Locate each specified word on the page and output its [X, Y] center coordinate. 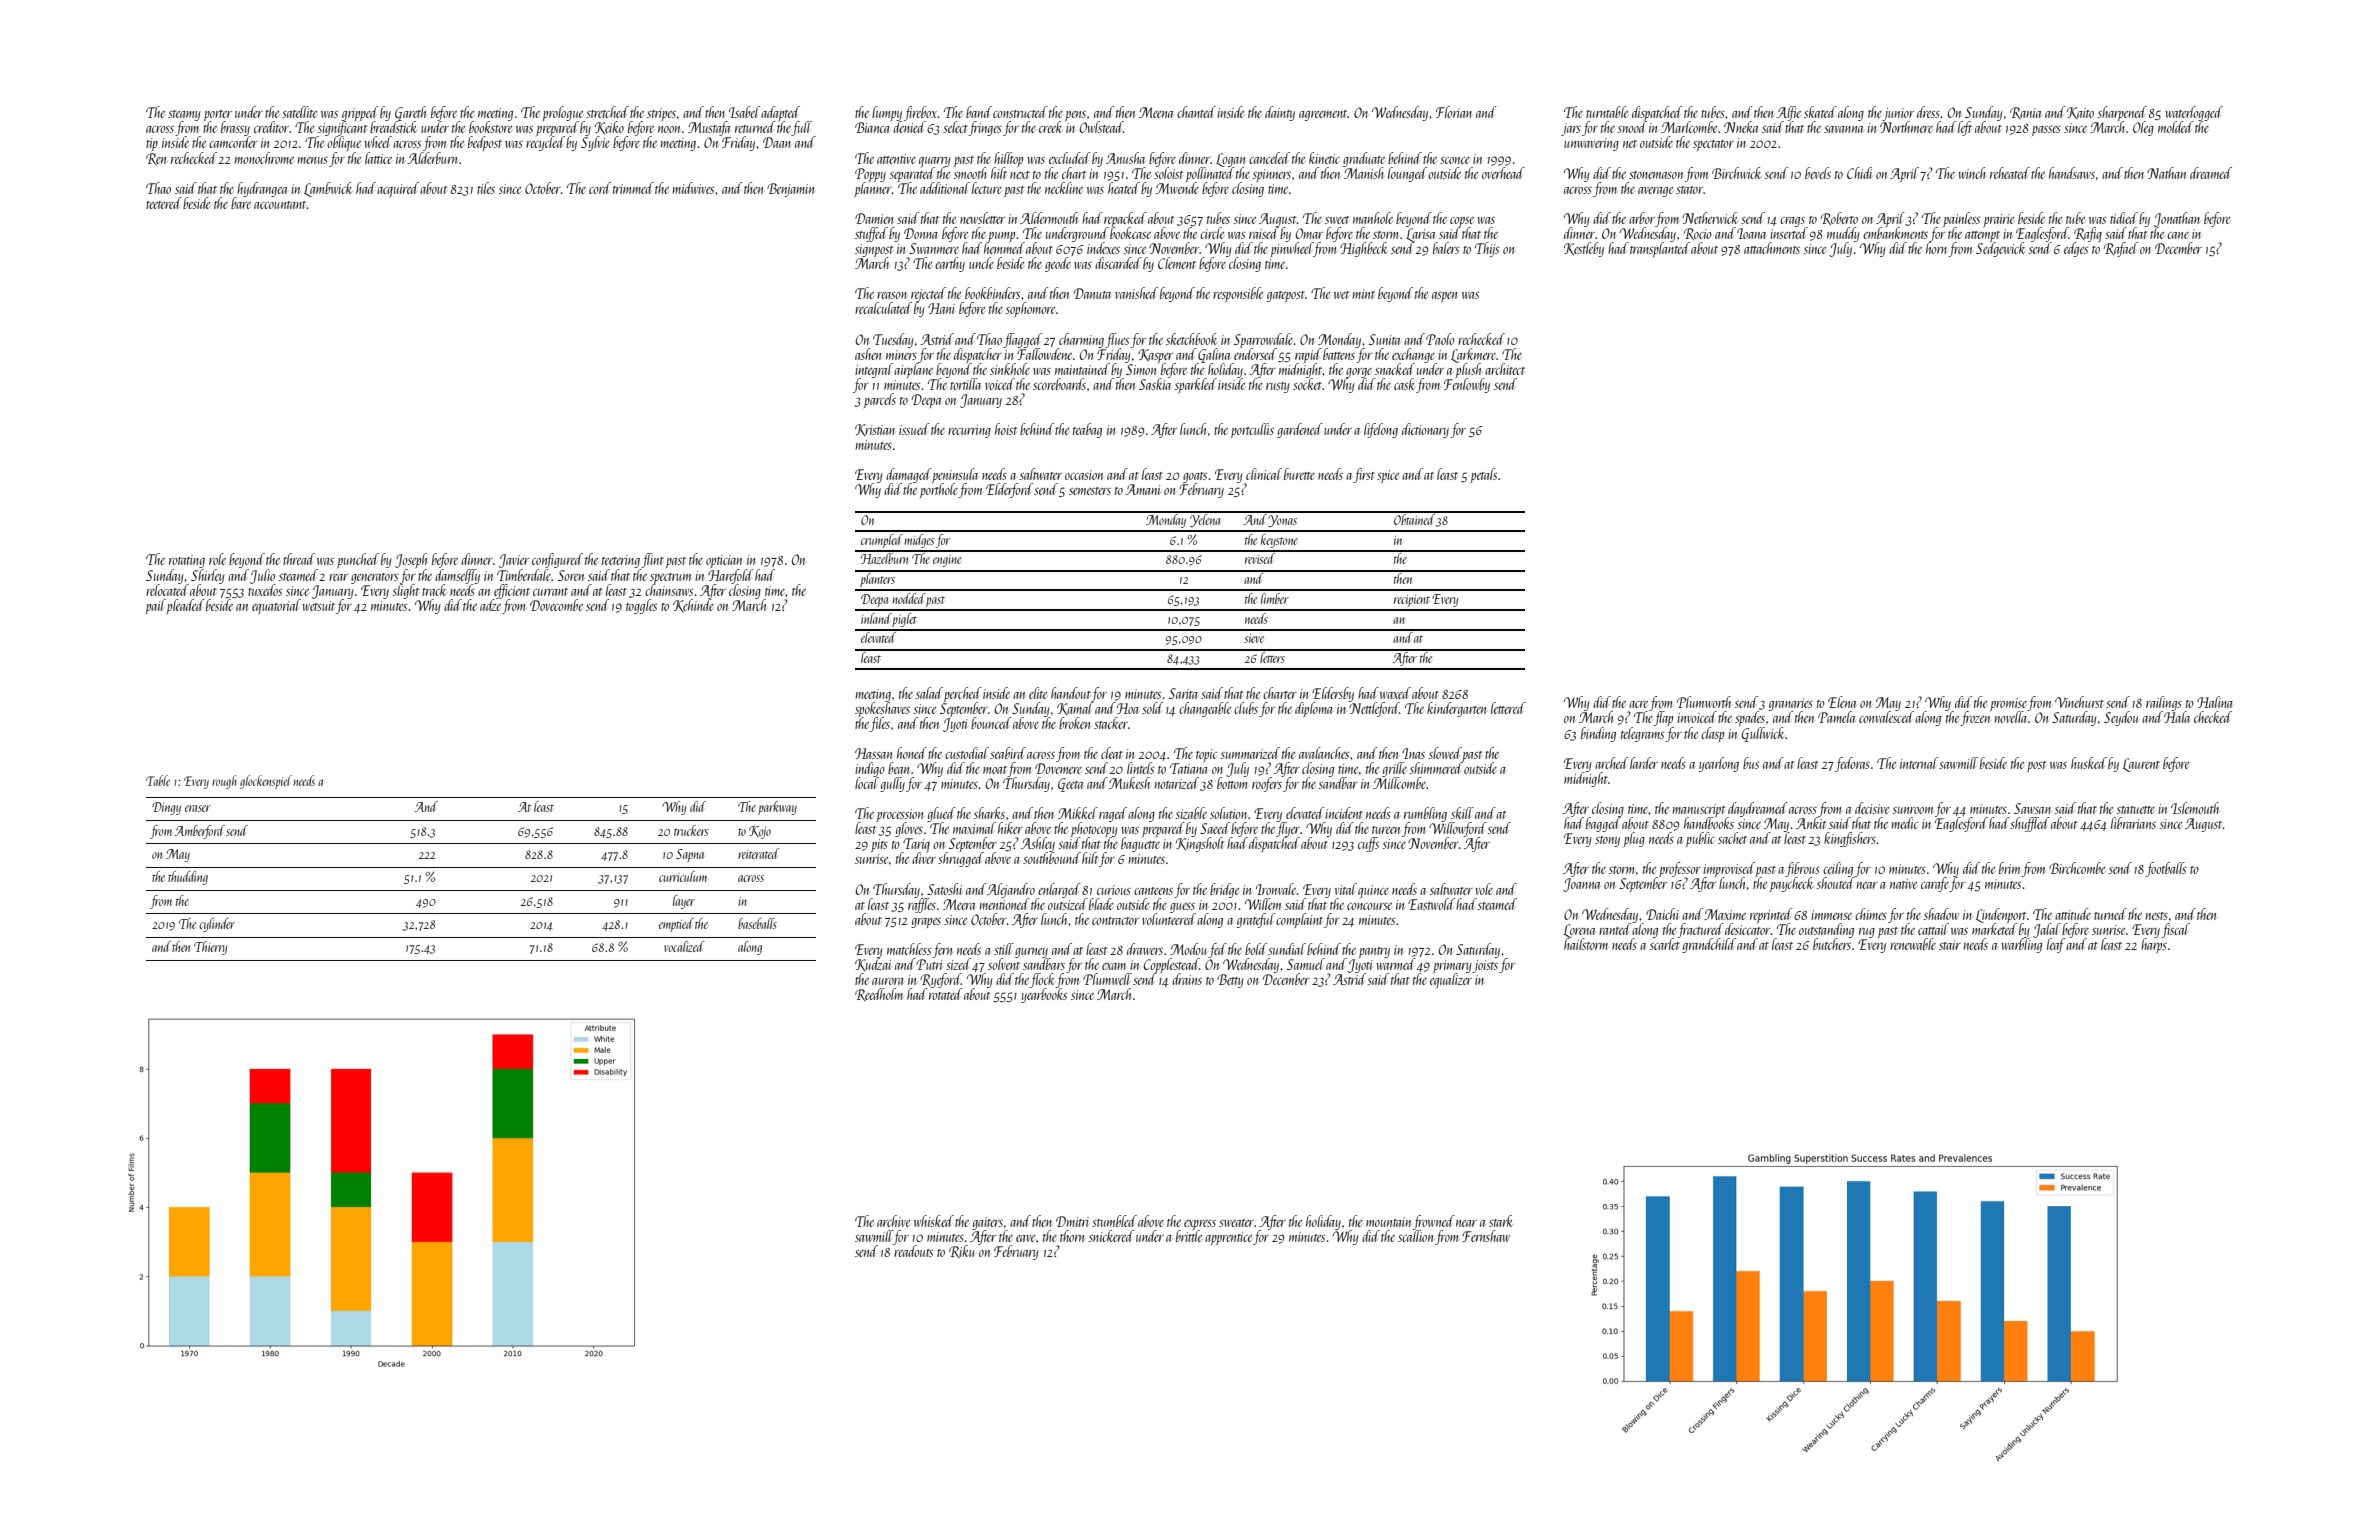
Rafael [2121, 249]
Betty [1230, 981]
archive [893, 1221]
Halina [2215, 702]
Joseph [411, 560]
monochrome [264, 158]
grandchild [1709, 945]
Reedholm [879, 994]
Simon [1141, 369]
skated [1820, 112]
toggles [641, 606]
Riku [962, 1251]
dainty [1280, 113]
